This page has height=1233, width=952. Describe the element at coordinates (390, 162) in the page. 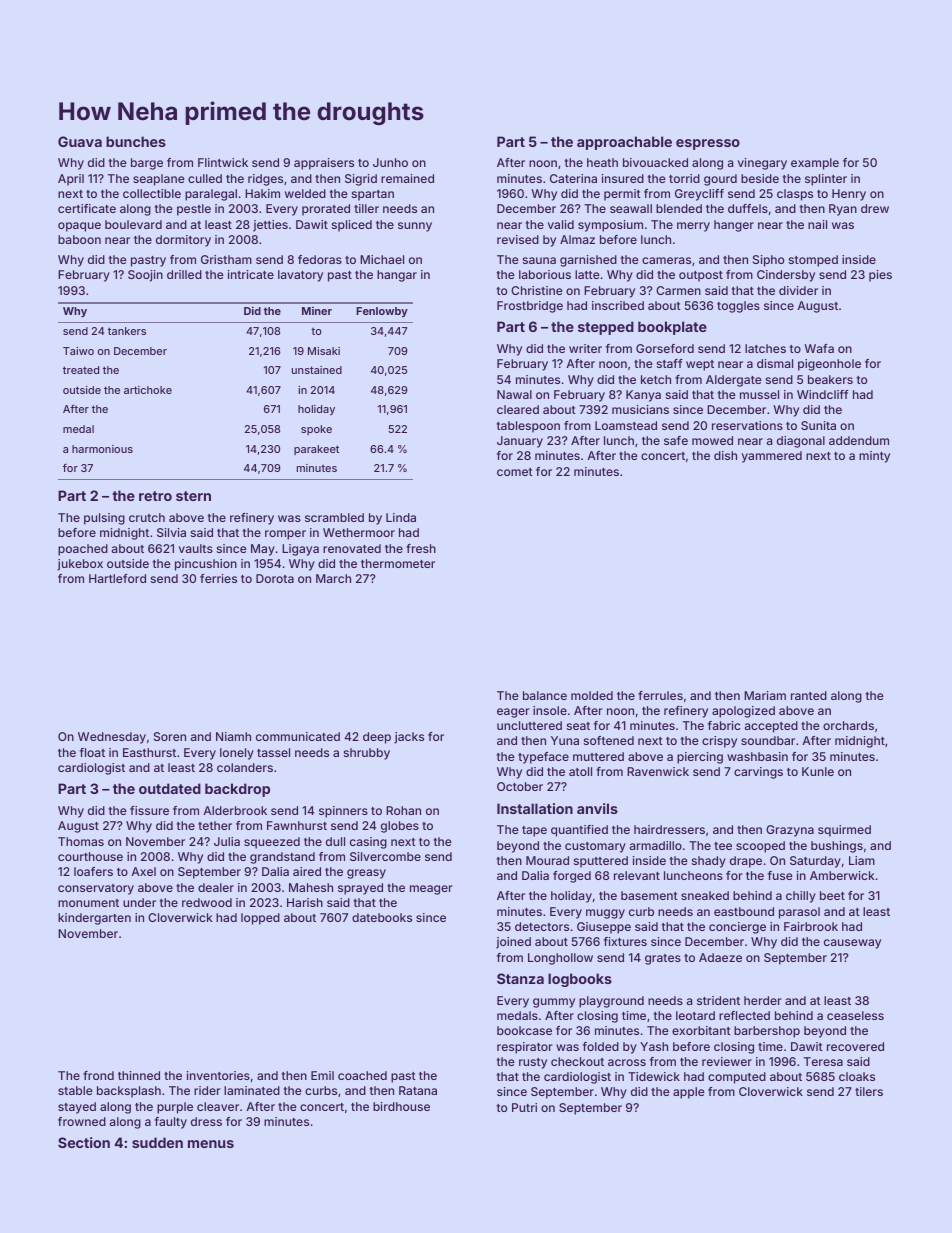

I see `Junho` at that location.
